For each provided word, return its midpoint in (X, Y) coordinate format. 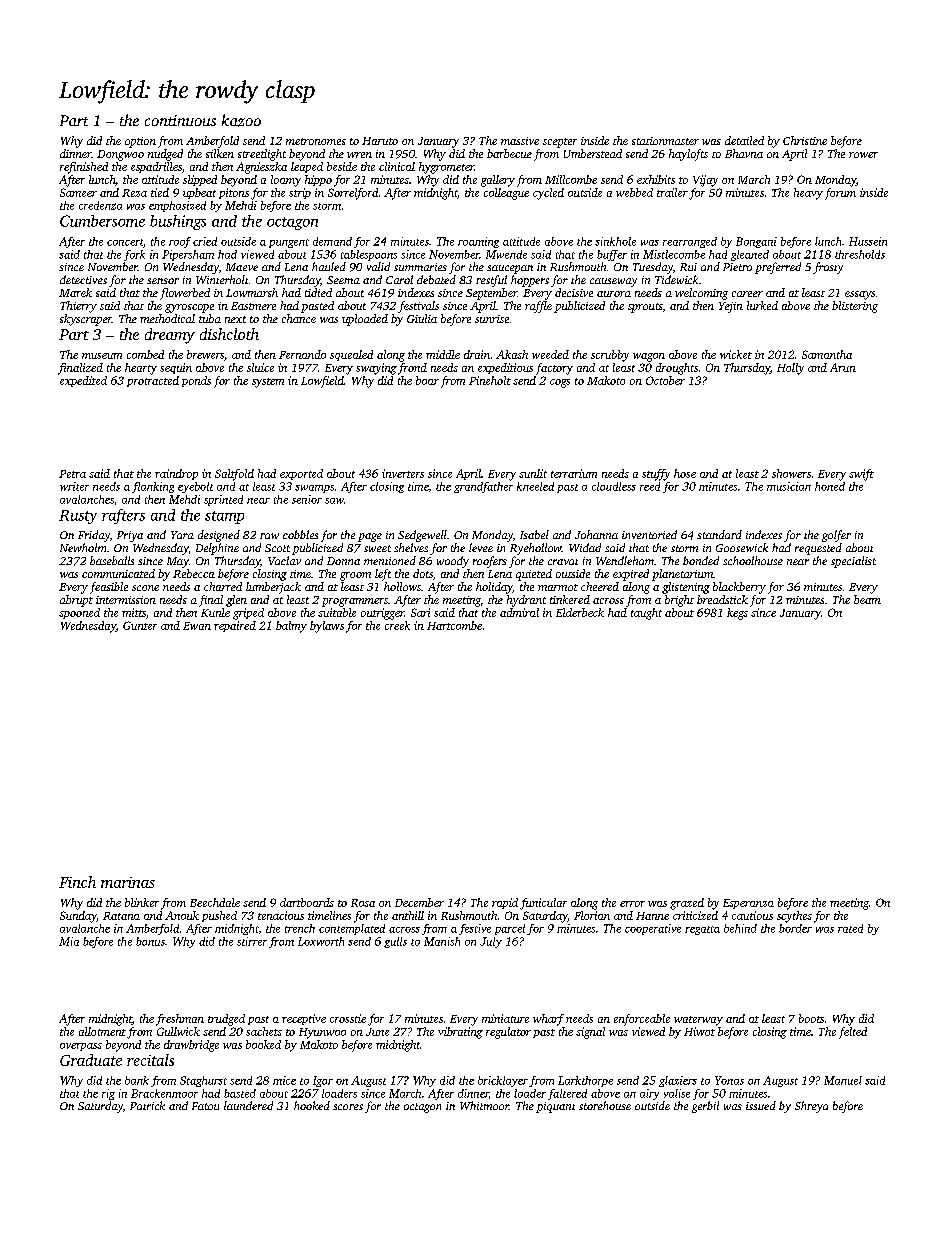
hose (685, 473)
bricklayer (503, 1081)
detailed (744, 140)
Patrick (147, 1105)
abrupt (76, 601)
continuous (180, 120)
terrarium (574, 473)
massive (520, 141)
